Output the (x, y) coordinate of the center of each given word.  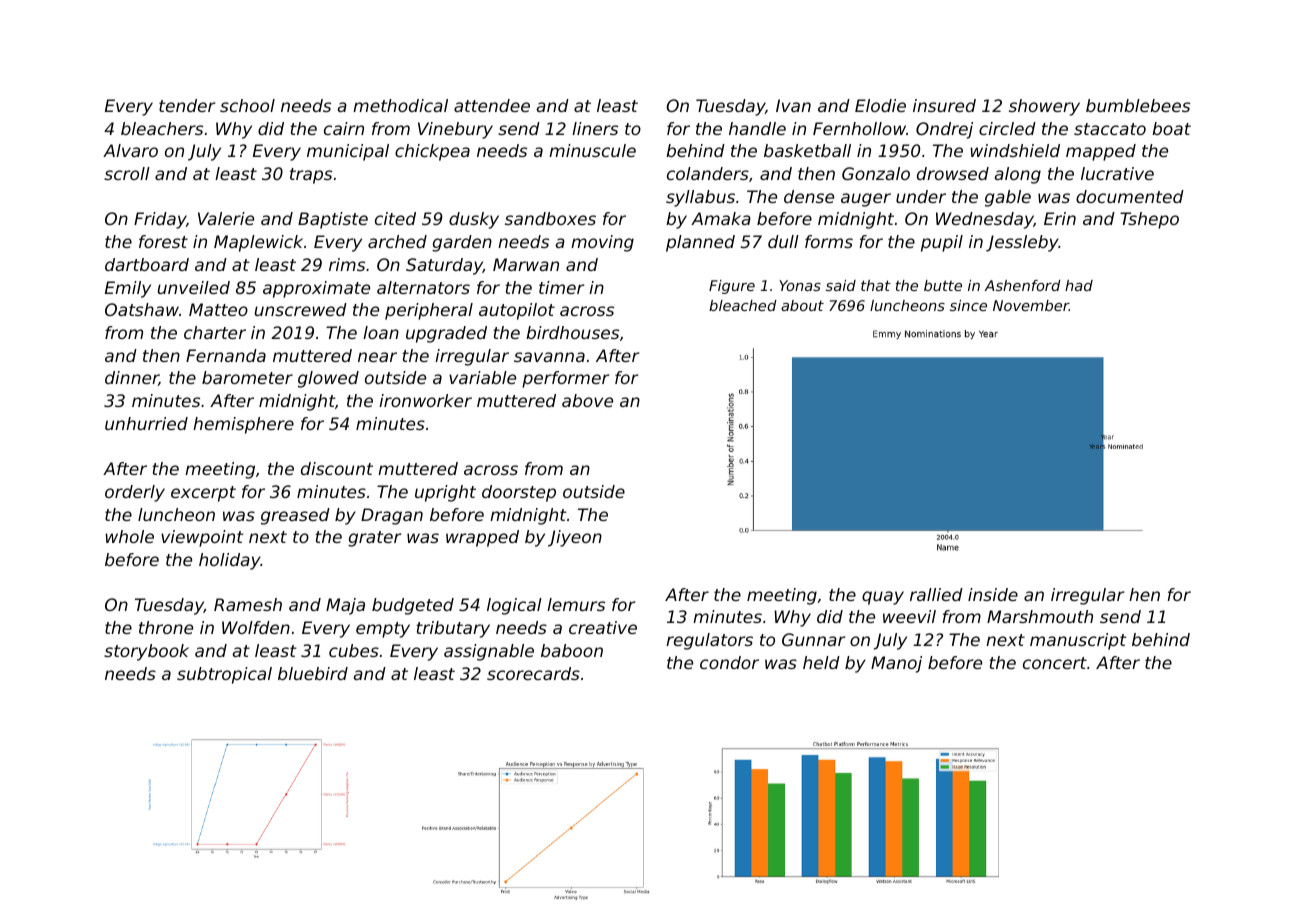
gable (1008, 198)
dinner (132, 378)
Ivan (793, 105)
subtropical (224, 675)
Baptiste (333, 220)
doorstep (519, 493)
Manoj (896, 664)
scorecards (533, 673)
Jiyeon (575, 538)
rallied (936, 594)
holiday (230, 561)
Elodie (880, 105)
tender (187, 105)
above (587, 400)
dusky (474, 220)
